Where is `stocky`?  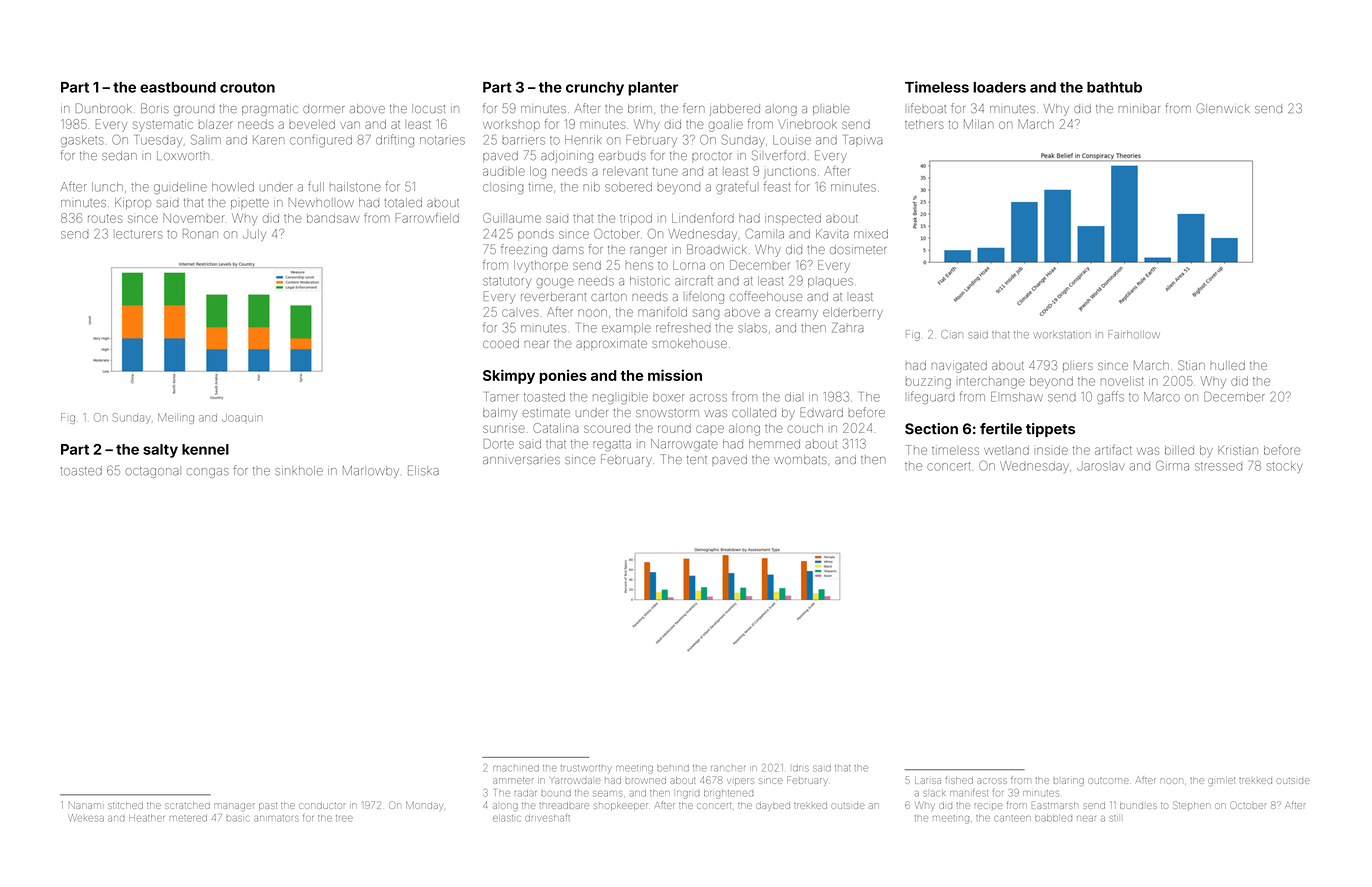 stocky is located at coordinates (1285, 467).
